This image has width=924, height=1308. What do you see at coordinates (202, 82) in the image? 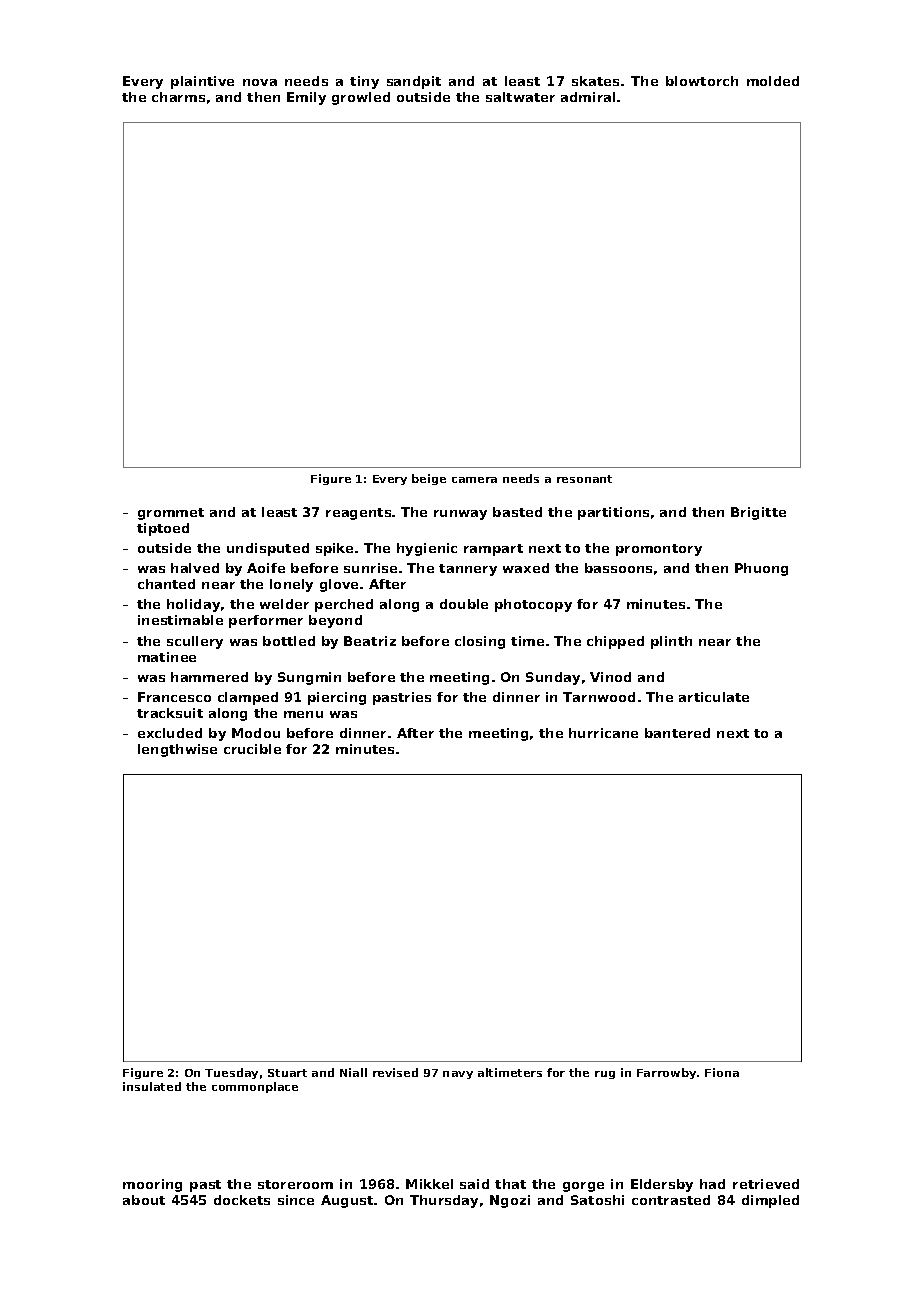
I see `plaintive` at bounding box center [202, 82].
